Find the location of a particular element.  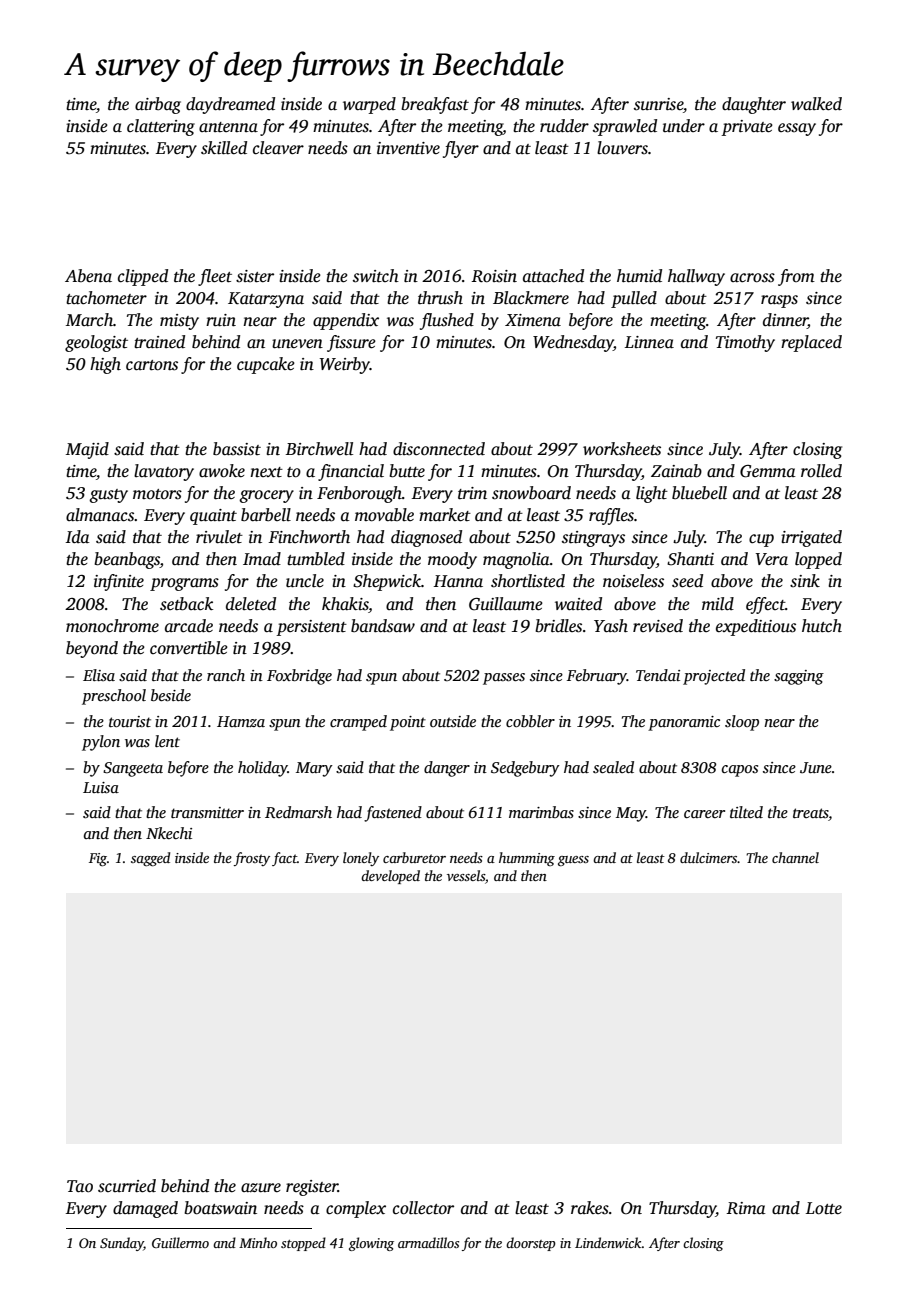

warped is located at coordinates (369, 105).
